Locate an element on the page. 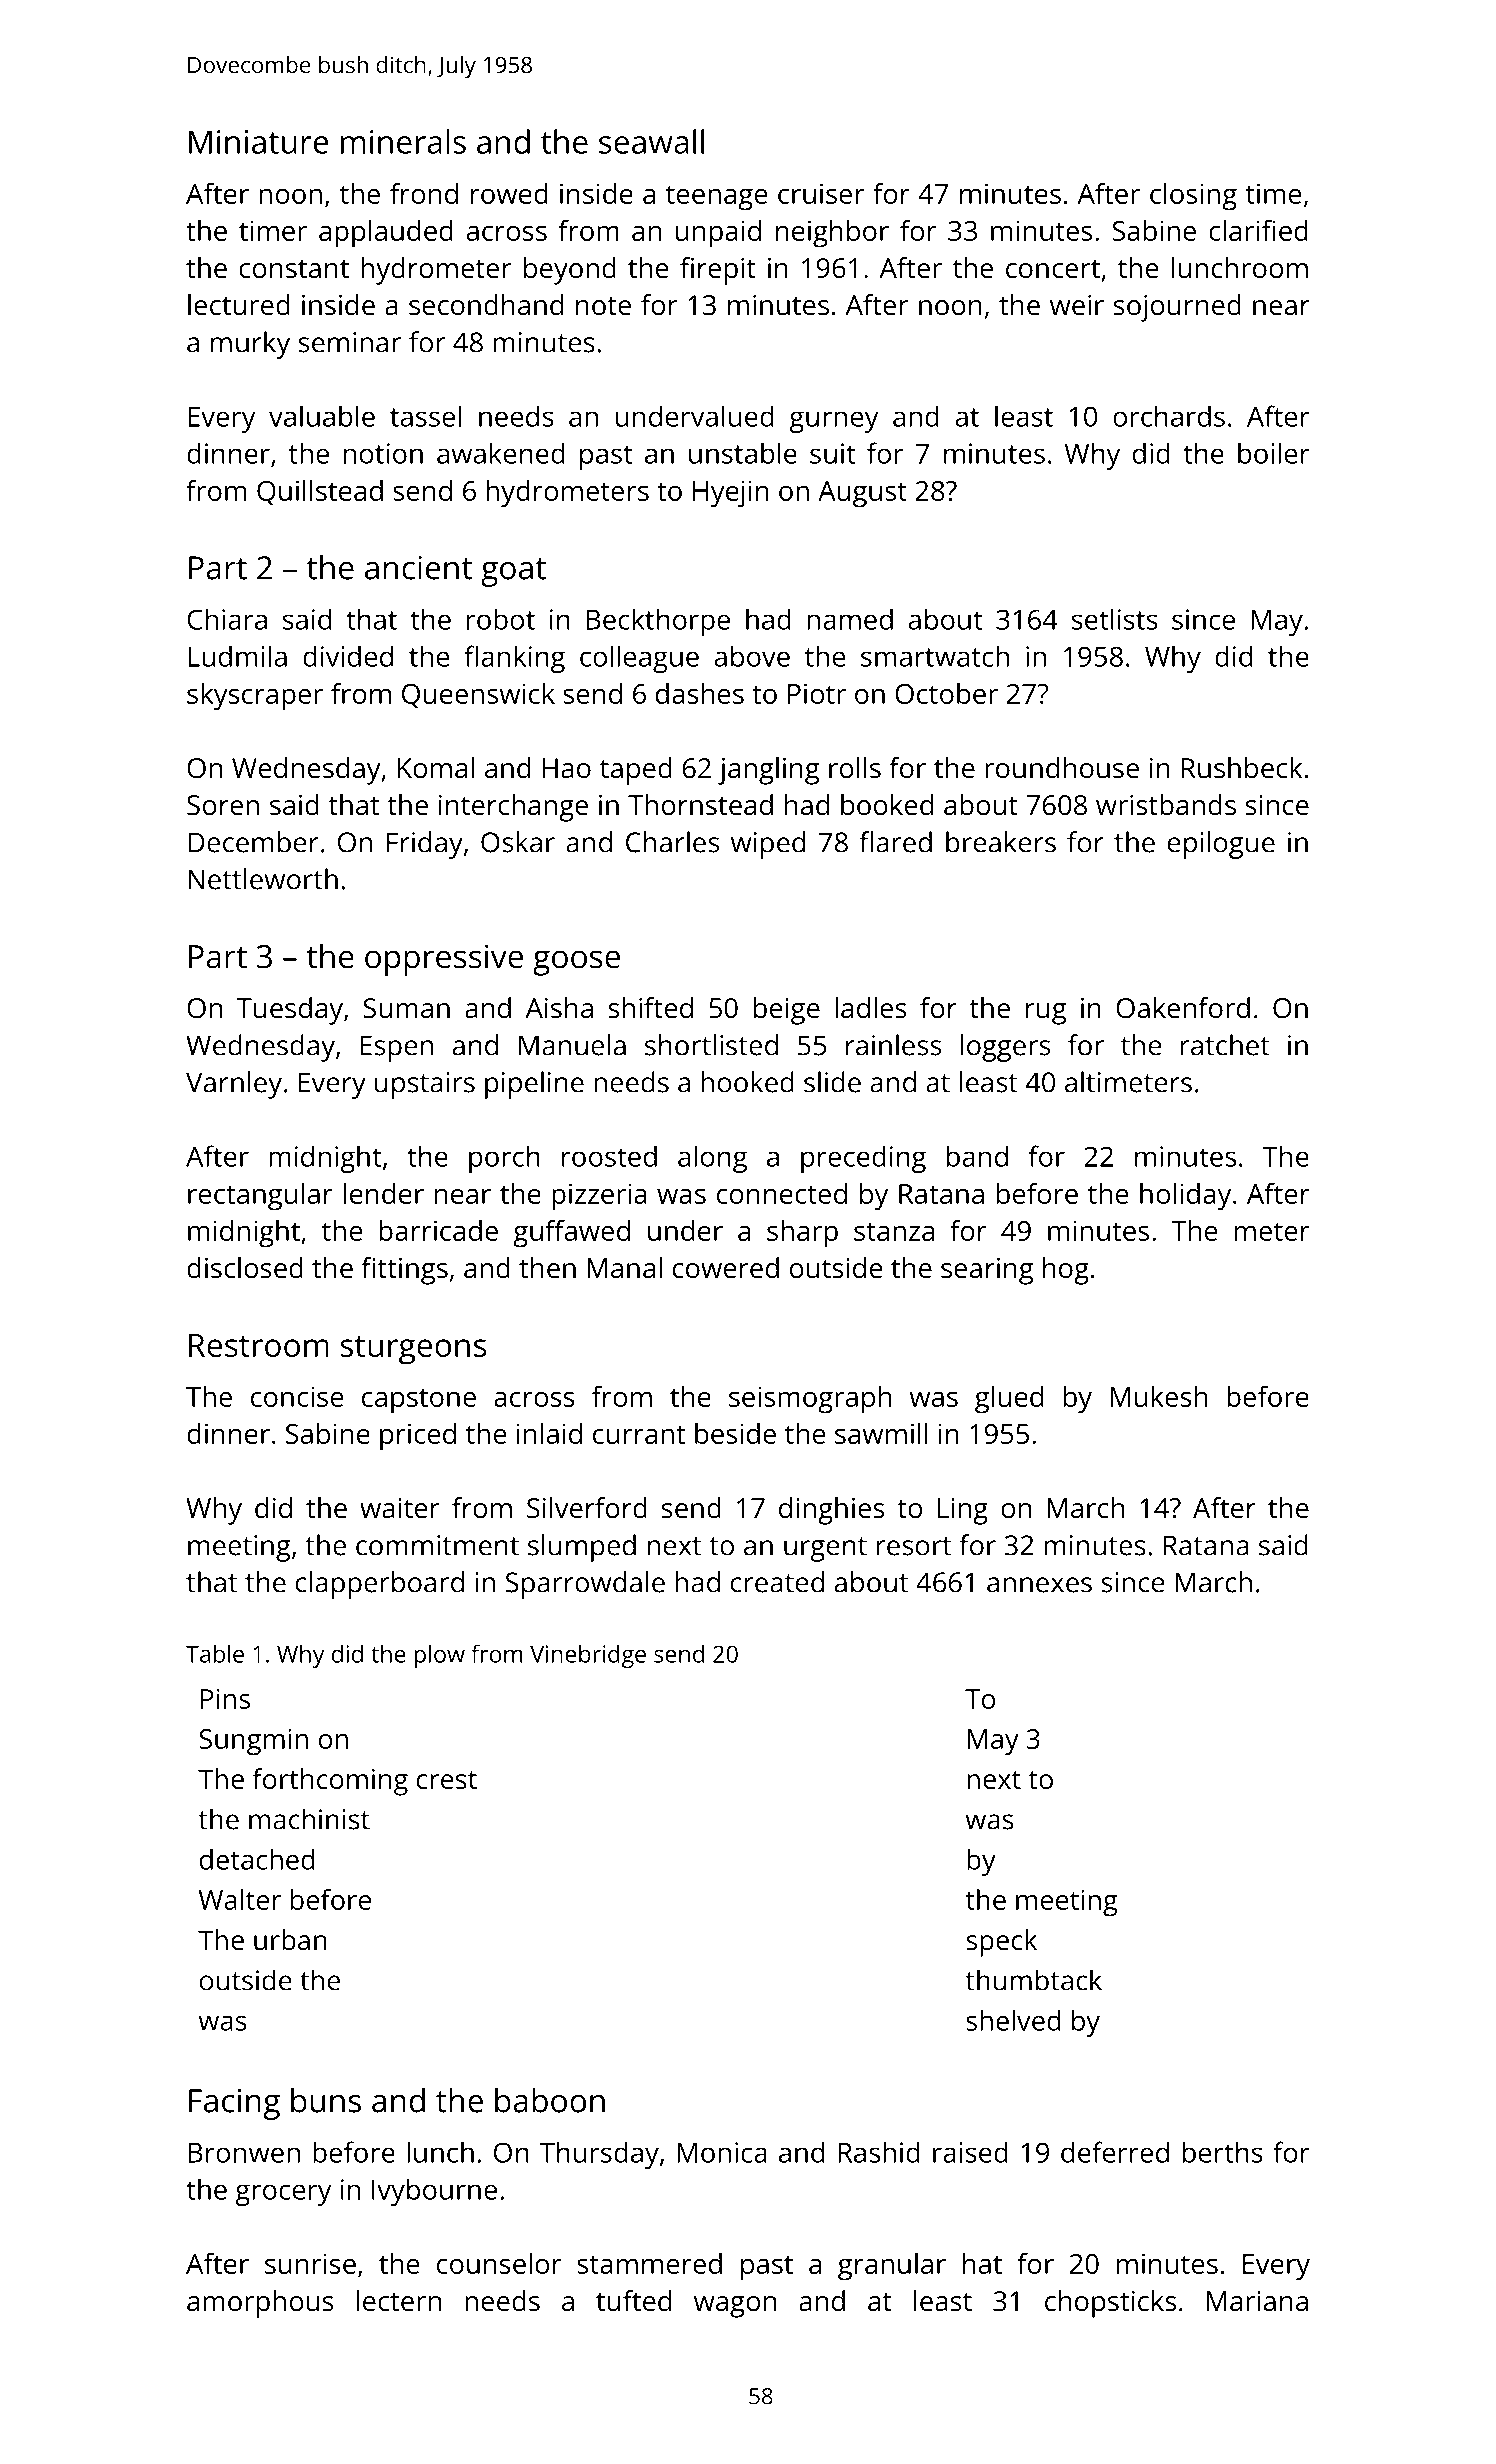  skyscraper is located at coordinates (255, 697).
